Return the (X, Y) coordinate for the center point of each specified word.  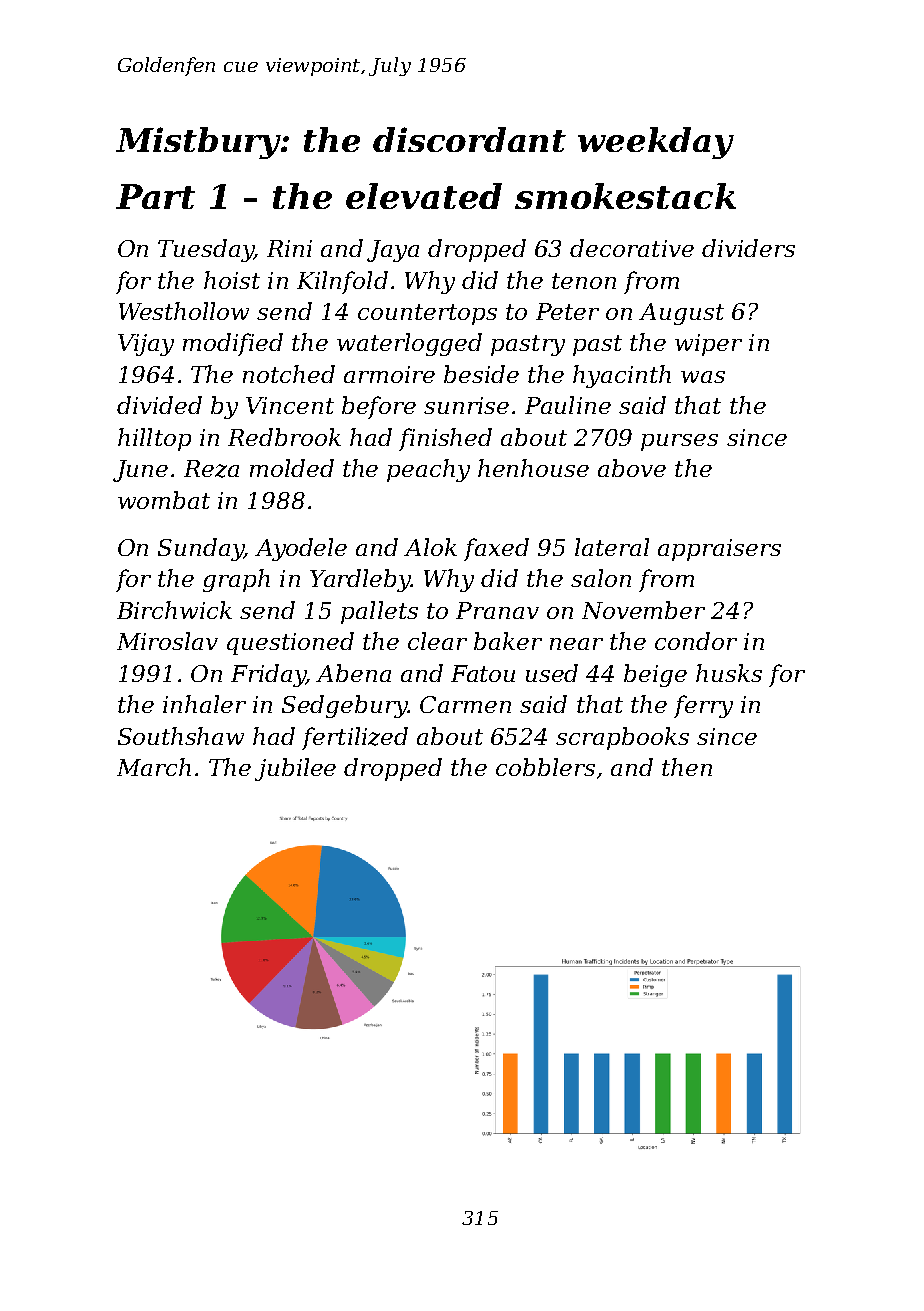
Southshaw (181, 736)
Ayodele (301, 549)
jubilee (295, 769)
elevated (424, 196)
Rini (289, 248)
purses (679, 442)
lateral (612, 547)
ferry (703, 706)
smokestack (625, 196)
